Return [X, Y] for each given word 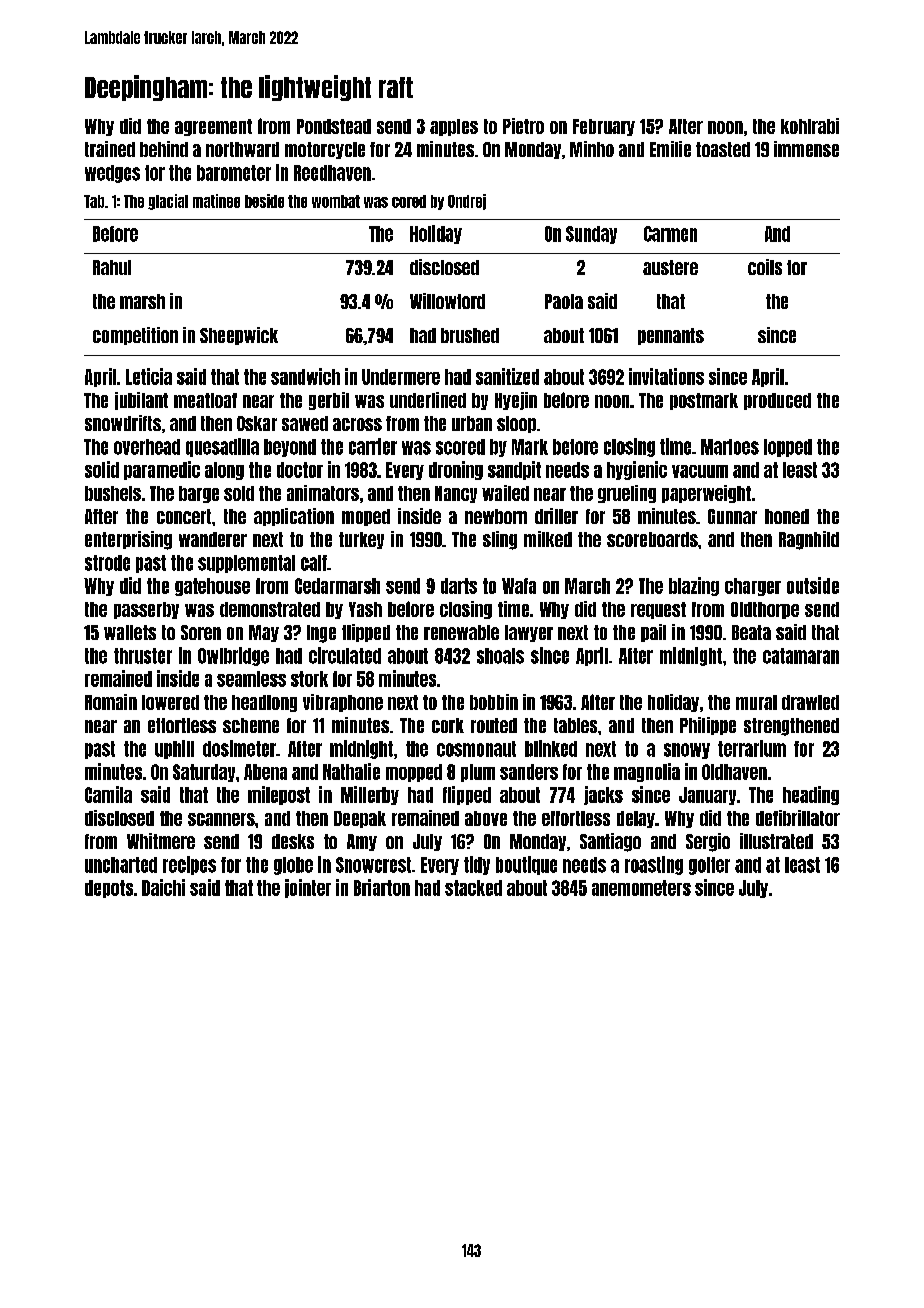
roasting [654, 865]
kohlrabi [810, 126]
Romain [111, 702]
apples [454, 127]
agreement [213, 127]
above [486, 818]
